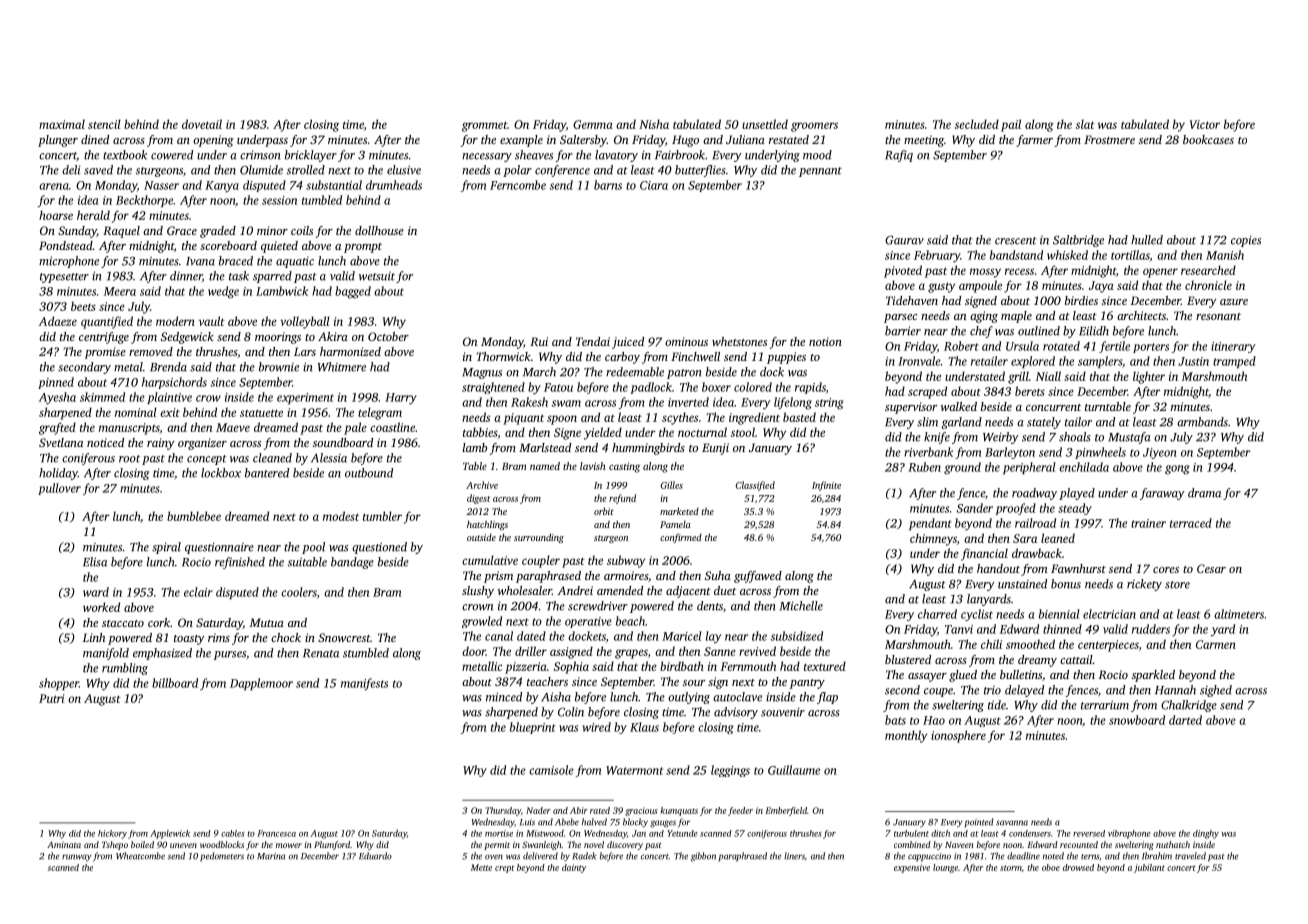  Describe the element at coordinates (977, 124) in the screenshot. I see `secluded` at that location.
